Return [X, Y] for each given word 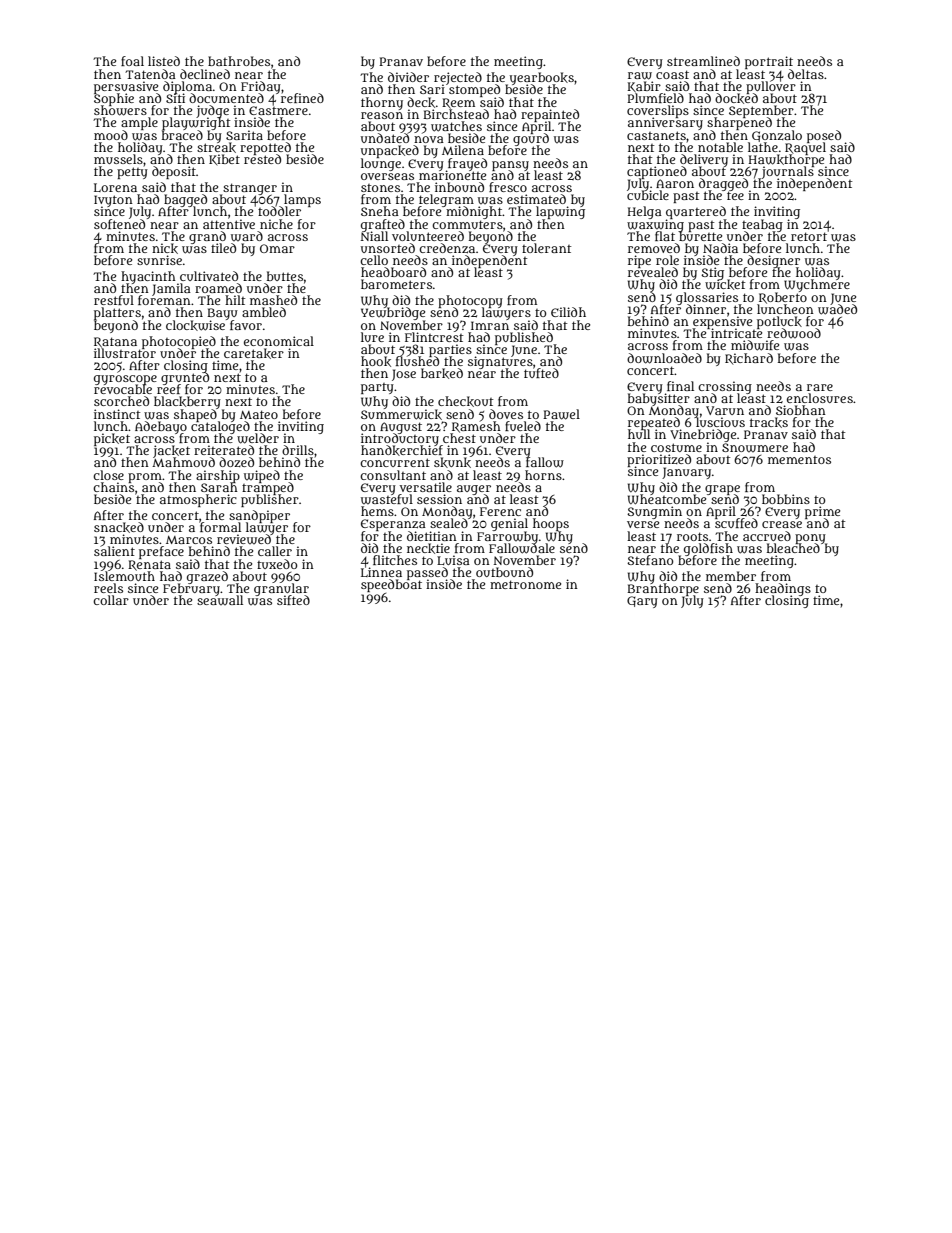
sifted [293, 600]
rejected [458, 78]
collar [111, 600]
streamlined [703, 61]
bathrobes [239, 61]
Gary [642, 602]
